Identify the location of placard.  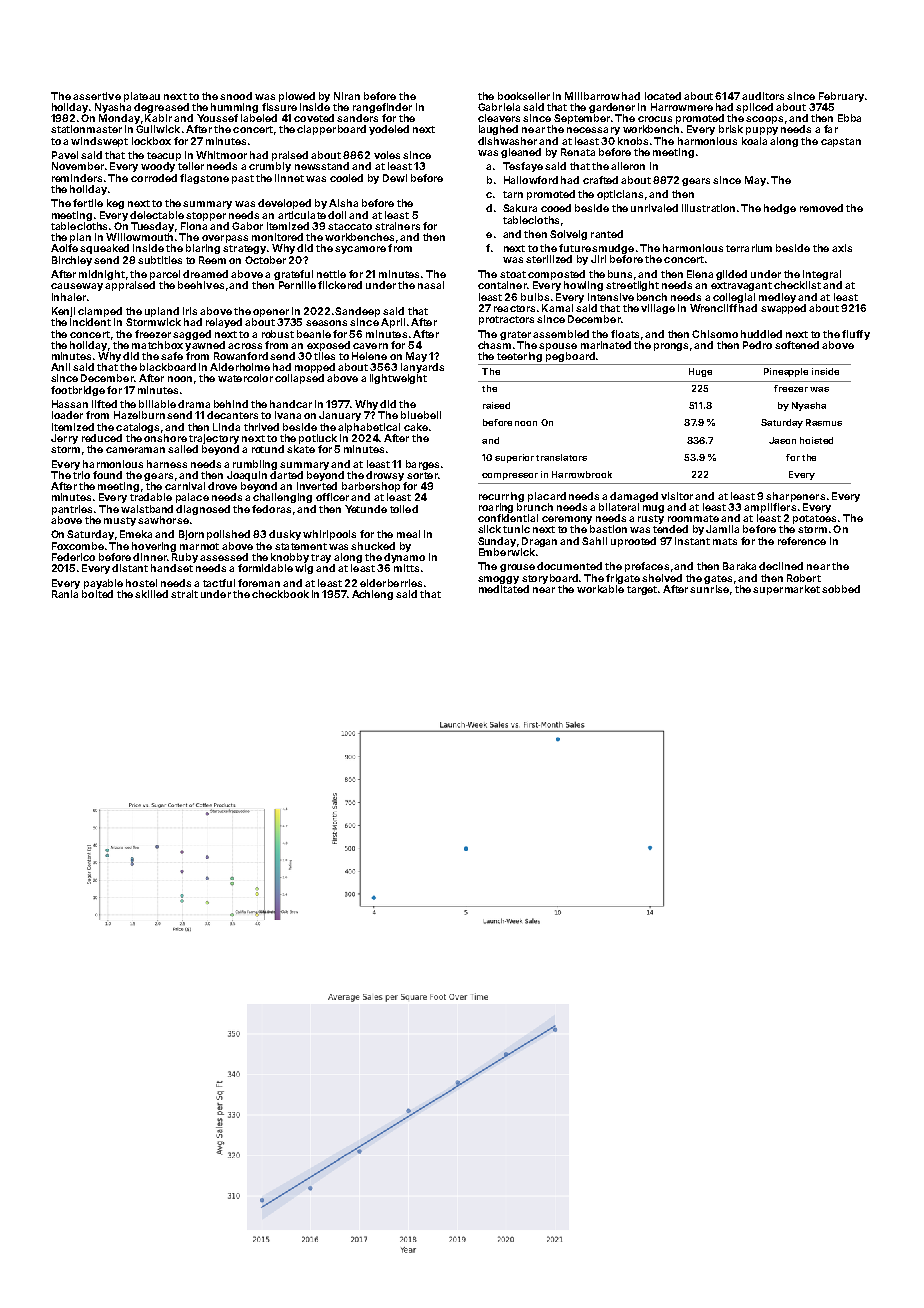
(547, 497).
